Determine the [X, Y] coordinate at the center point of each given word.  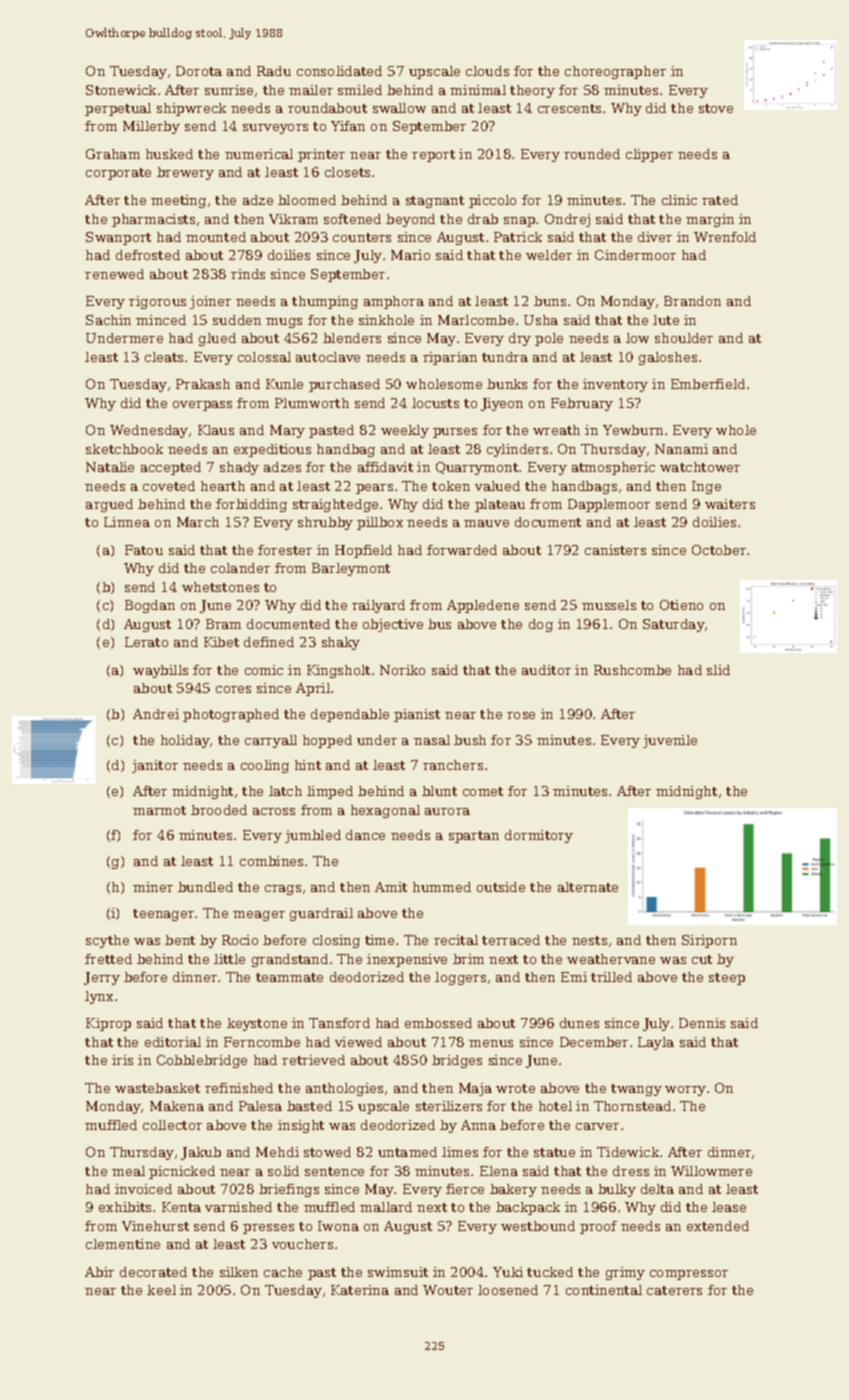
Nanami [681, 449]
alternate [588, 887]
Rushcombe [632, 670]
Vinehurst [155, 1226]
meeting [178, 201]
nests [589, 940]
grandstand [290, 960]
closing [336, 941]
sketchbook [124, 449]
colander [240, 568]
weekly [405, 431]
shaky [341, 643]
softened [352, 219]
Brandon [692, 301]
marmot [159, 810]
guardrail [321, 914]
